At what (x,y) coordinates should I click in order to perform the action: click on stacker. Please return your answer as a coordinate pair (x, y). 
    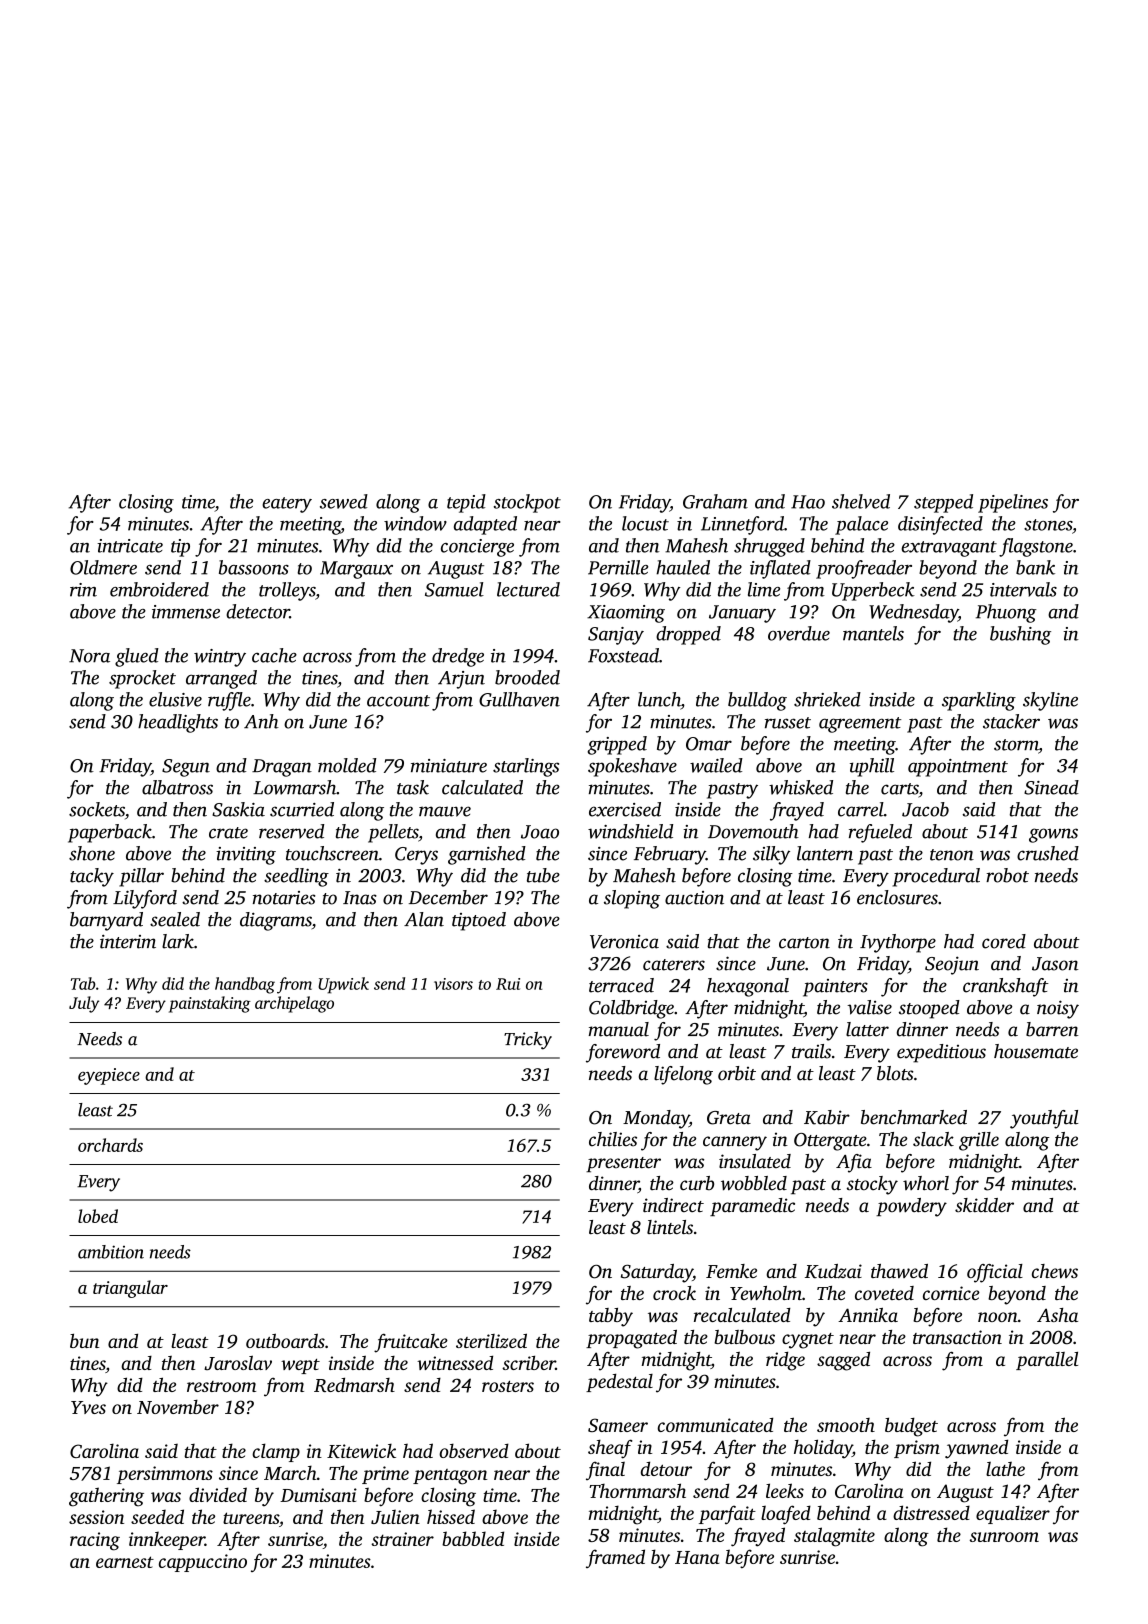
    Looking at the image, I should click on (1011, 721).
